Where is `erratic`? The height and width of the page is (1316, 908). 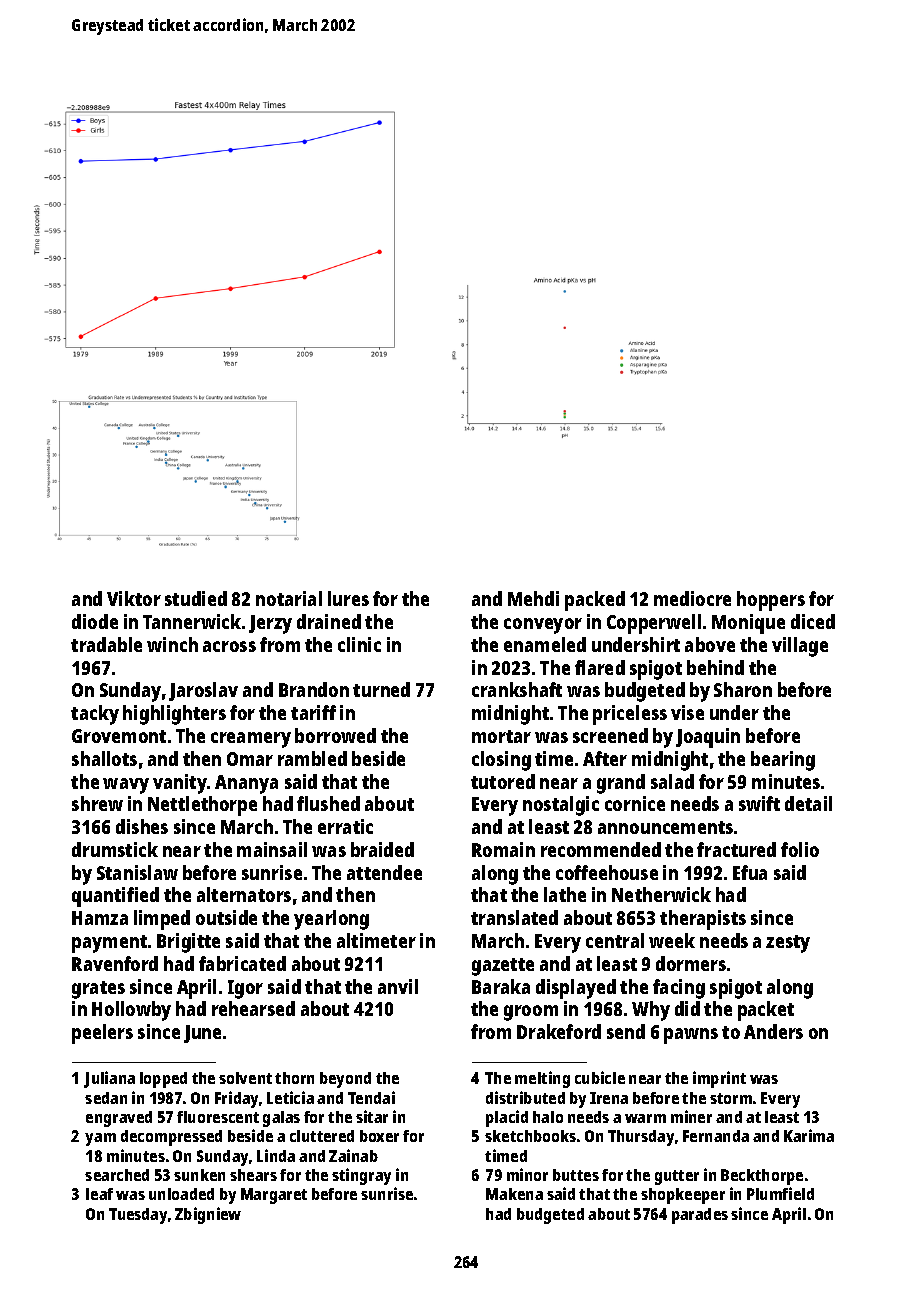 erratic is located at coordinates (345, 826).
